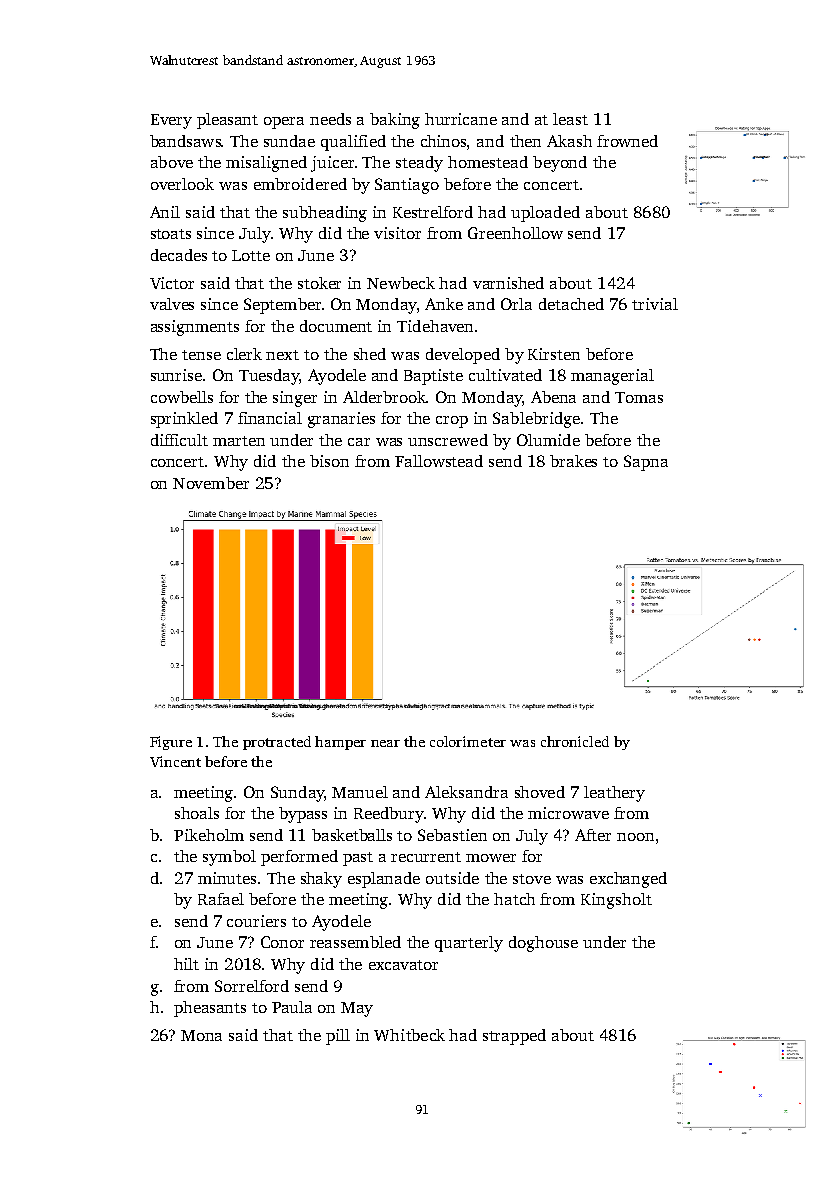 This page has height=1178, width=830. I want to click on excavator, so click(403, 965).
